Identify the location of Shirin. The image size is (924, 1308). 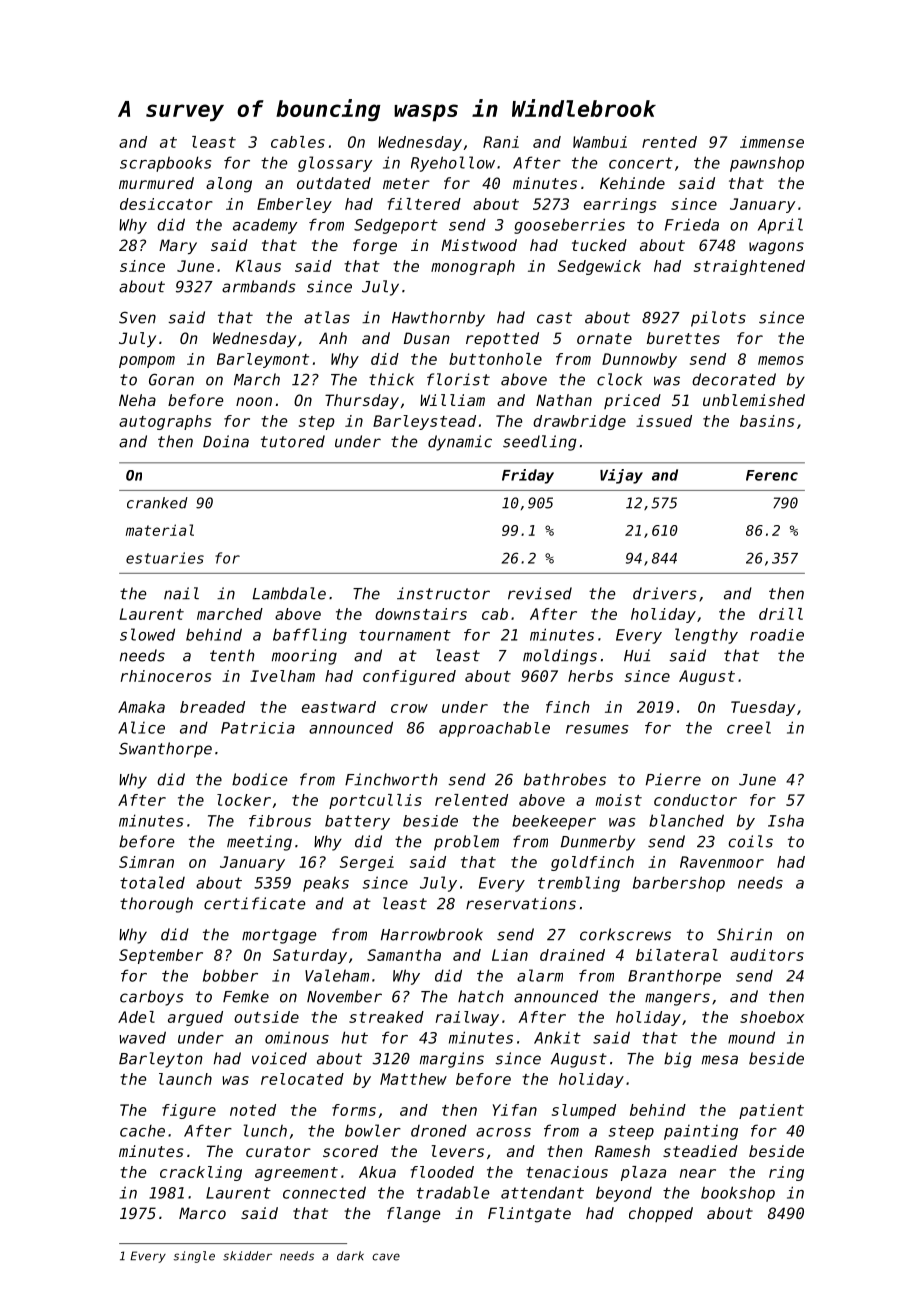
(744, 934).
